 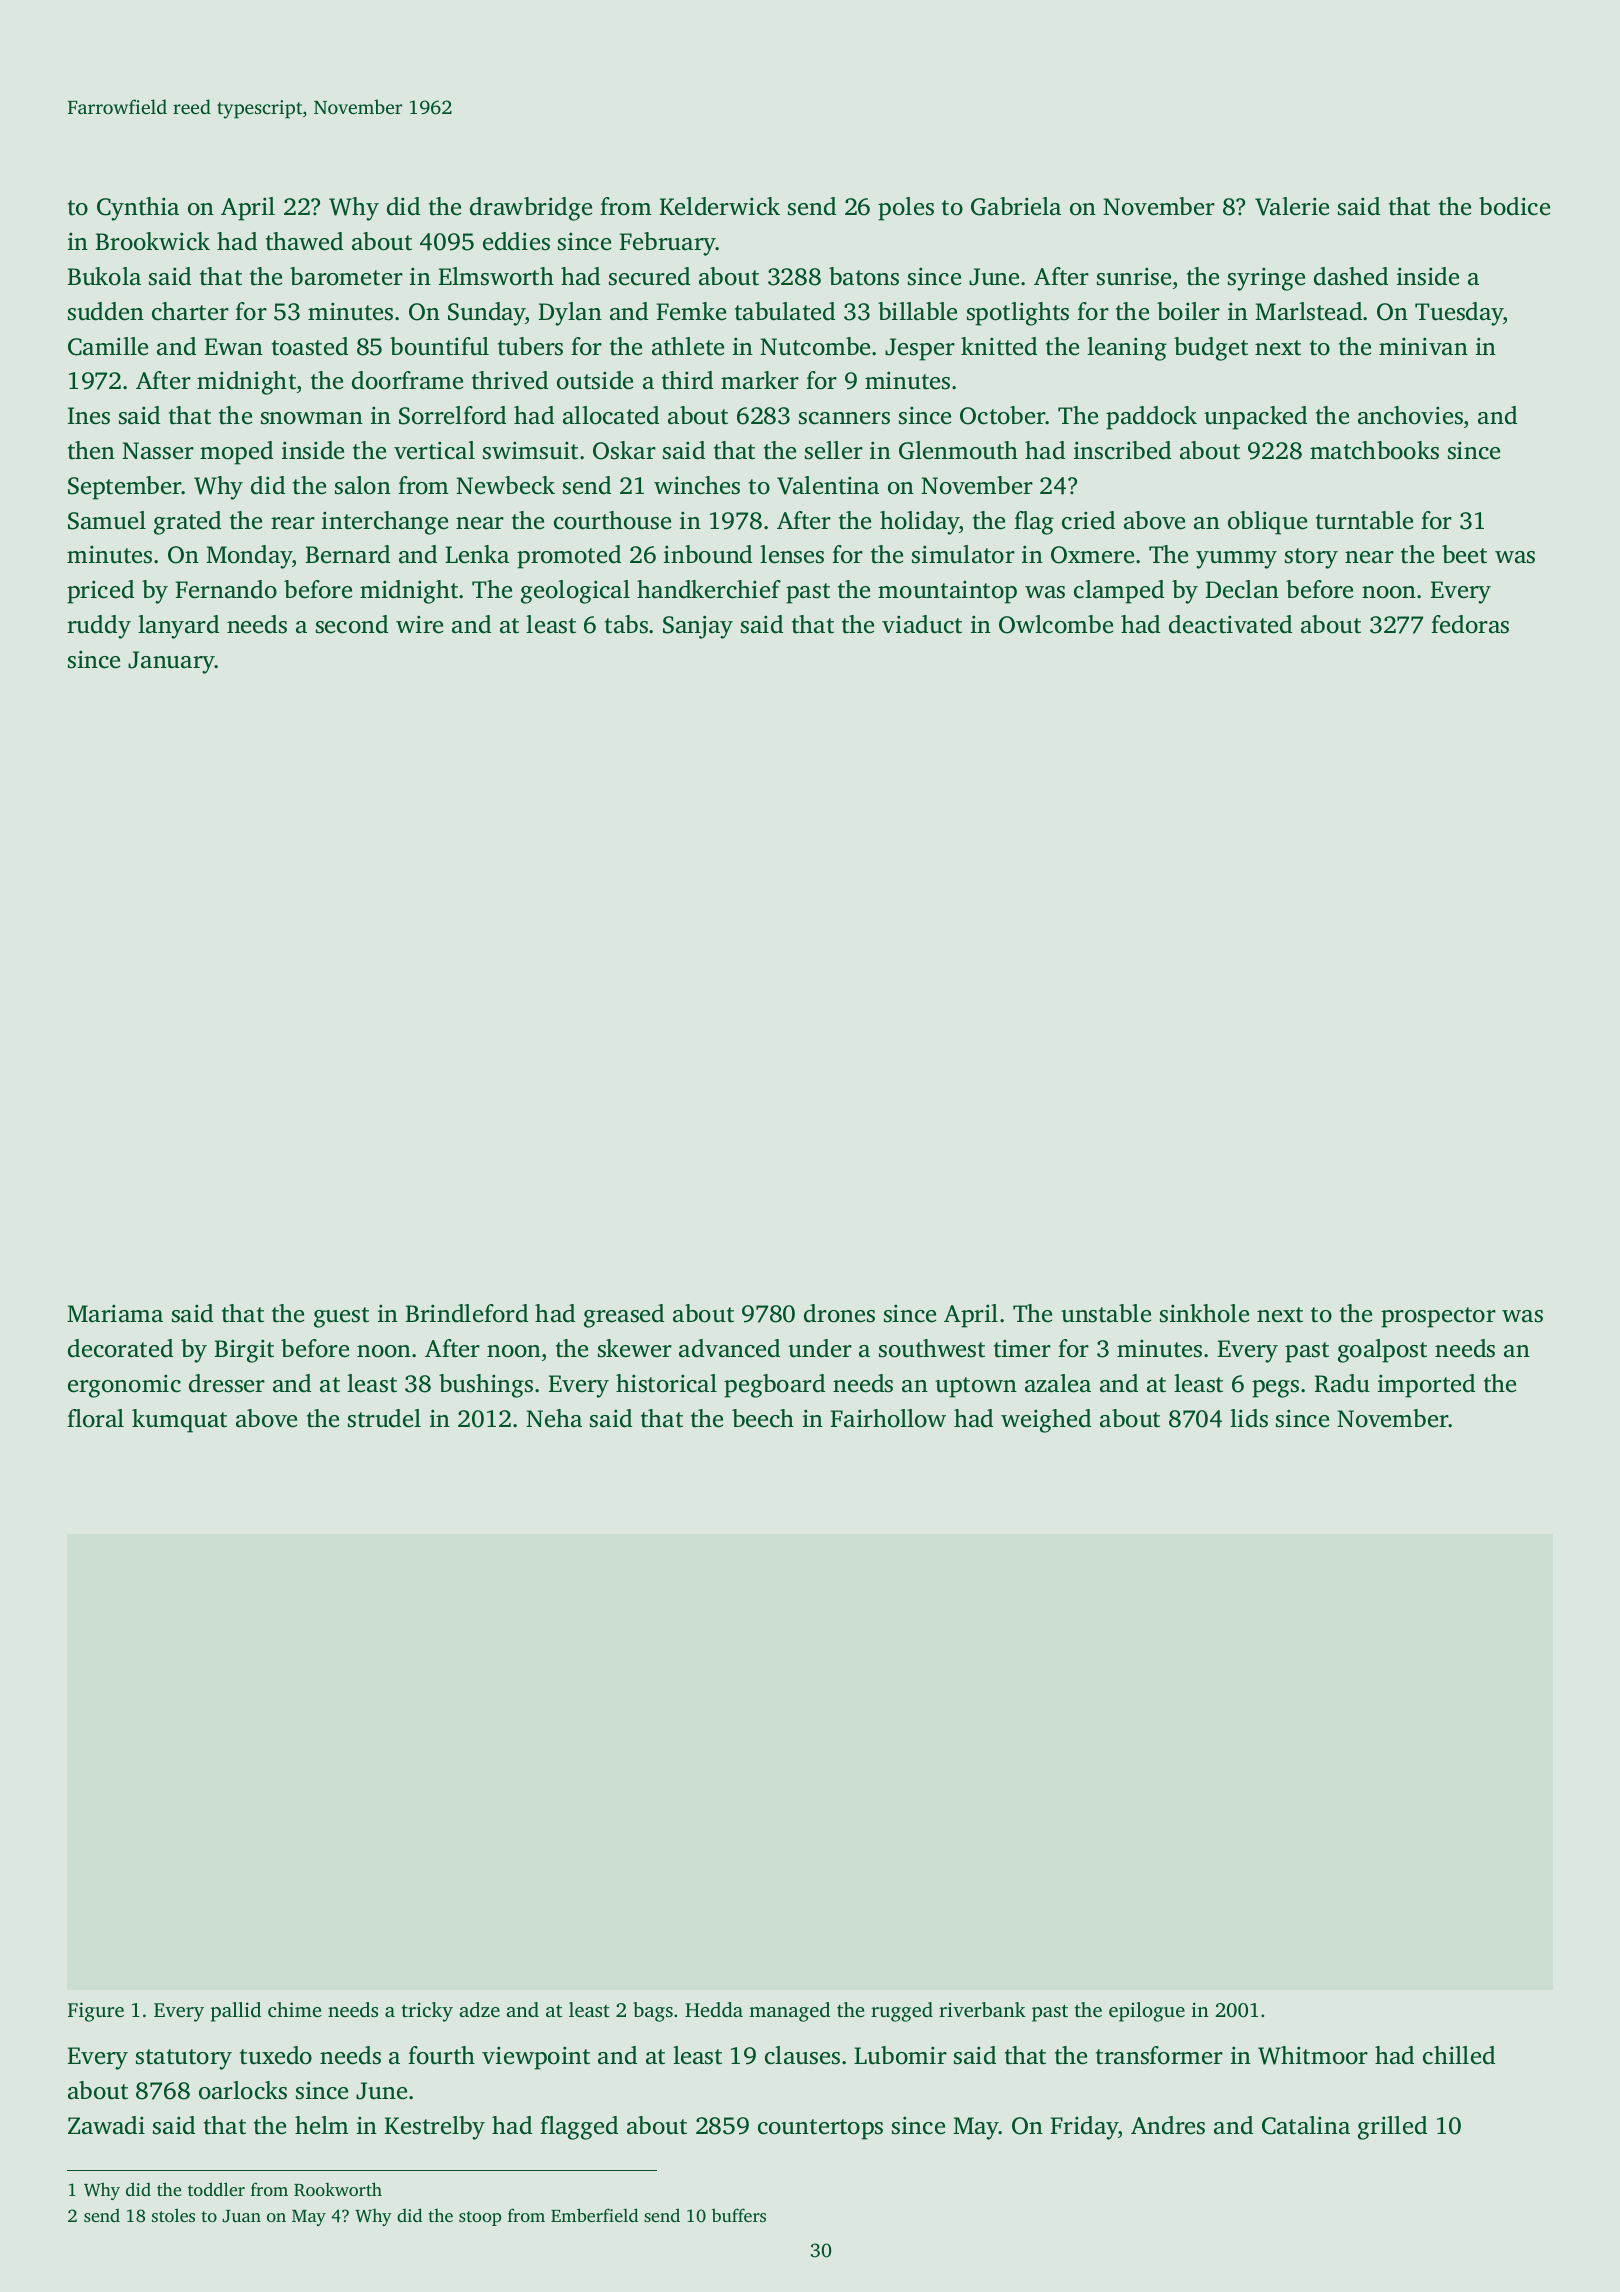 What do you see at coordinates (295, 2009) in the page?
I see `chime` at bounding box center [295, 2009].
